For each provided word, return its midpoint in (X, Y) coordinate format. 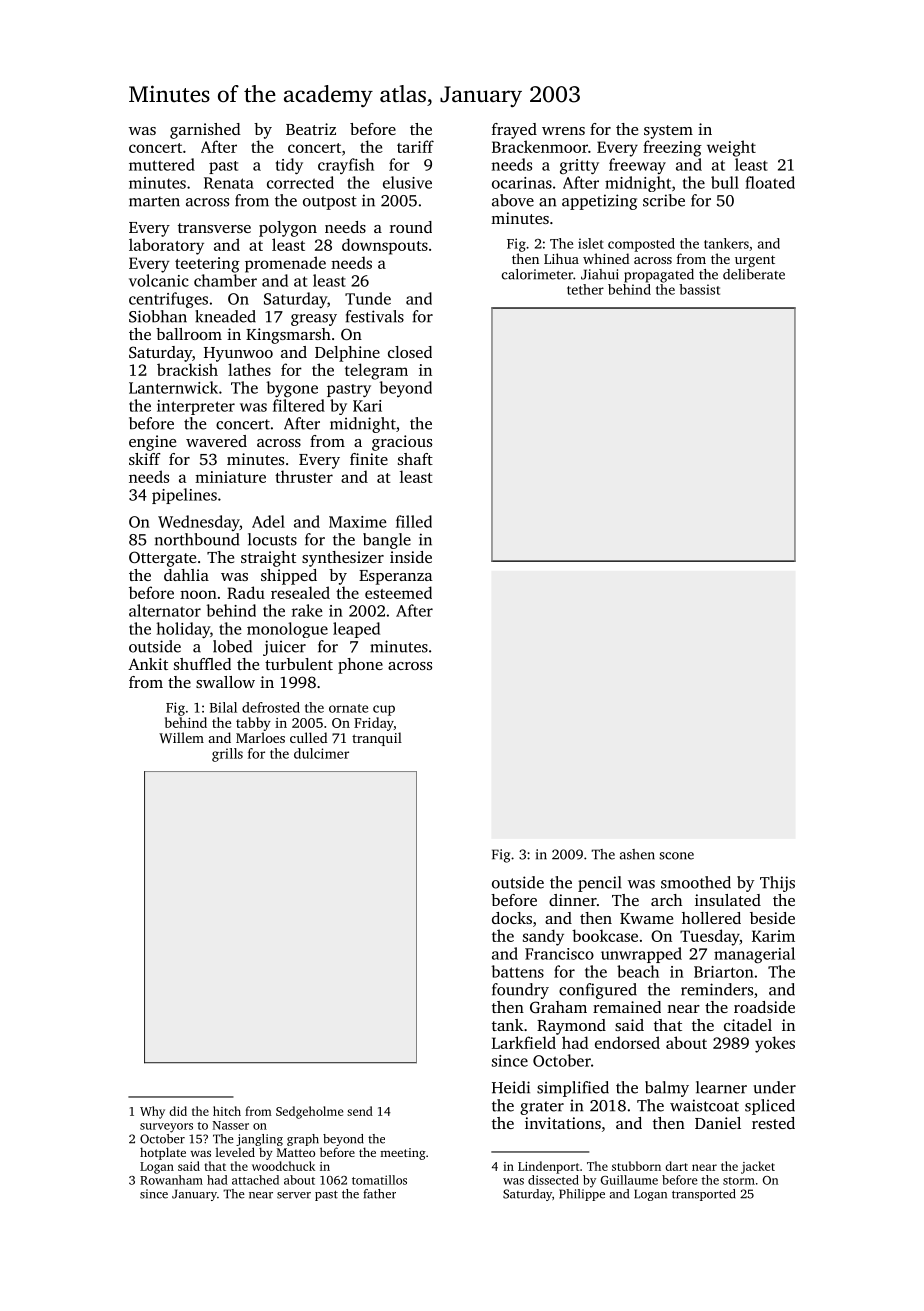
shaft (415, 459)
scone (676, 856)
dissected (553, 1180)
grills (227, 755)
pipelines (184, 496)
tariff (415, 146)
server (294, 1195)
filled (414, 521)
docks (512, 918)
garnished (205, 131)
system (668, 132)
